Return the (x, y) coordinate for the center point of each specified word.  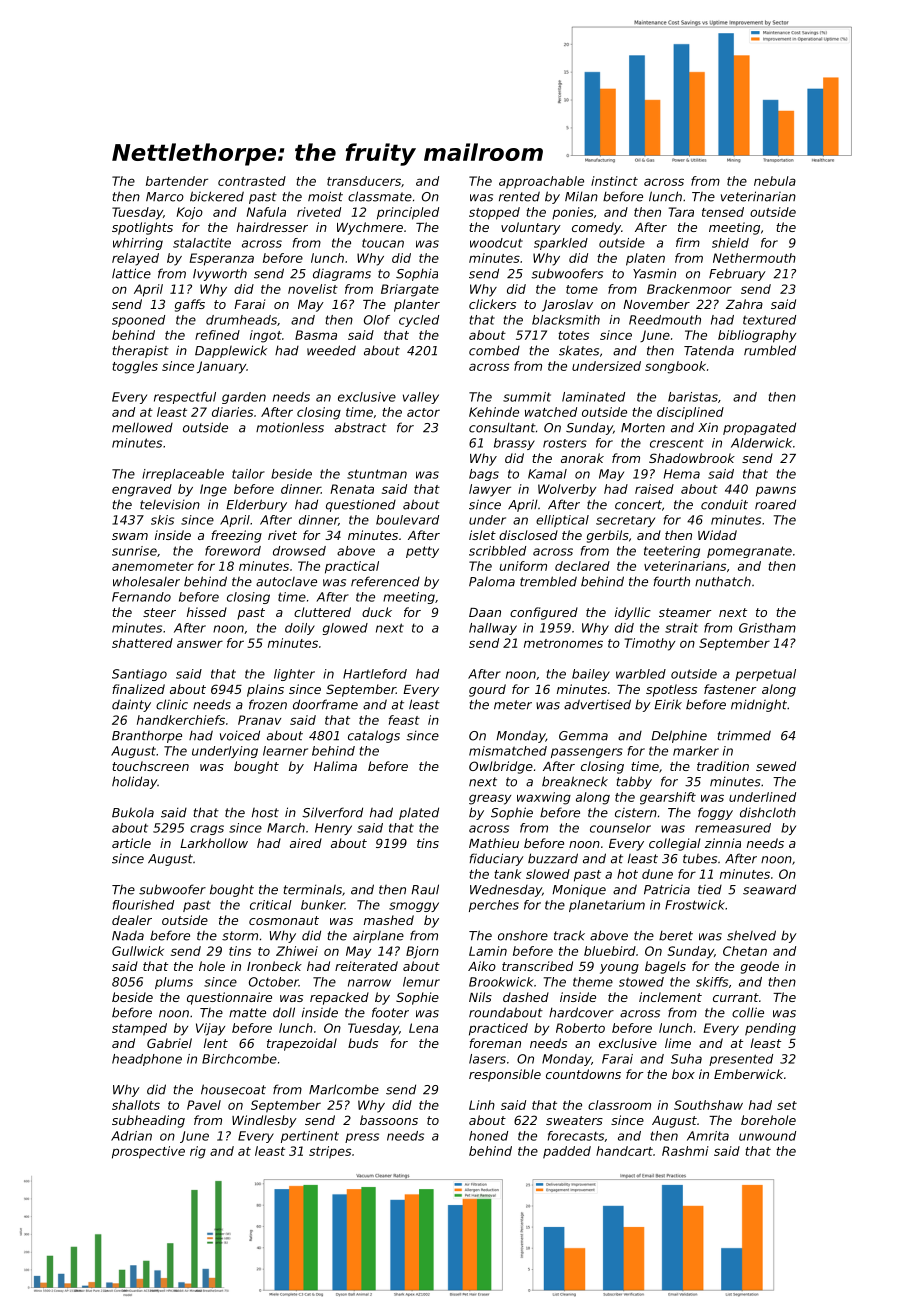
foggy (715, 813)
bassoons (389, 1120)
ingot (266, 336)
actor (423, 412)
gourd (487, 690)
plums (174, 983)
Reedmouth (665, 320)
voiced (240, 735)
